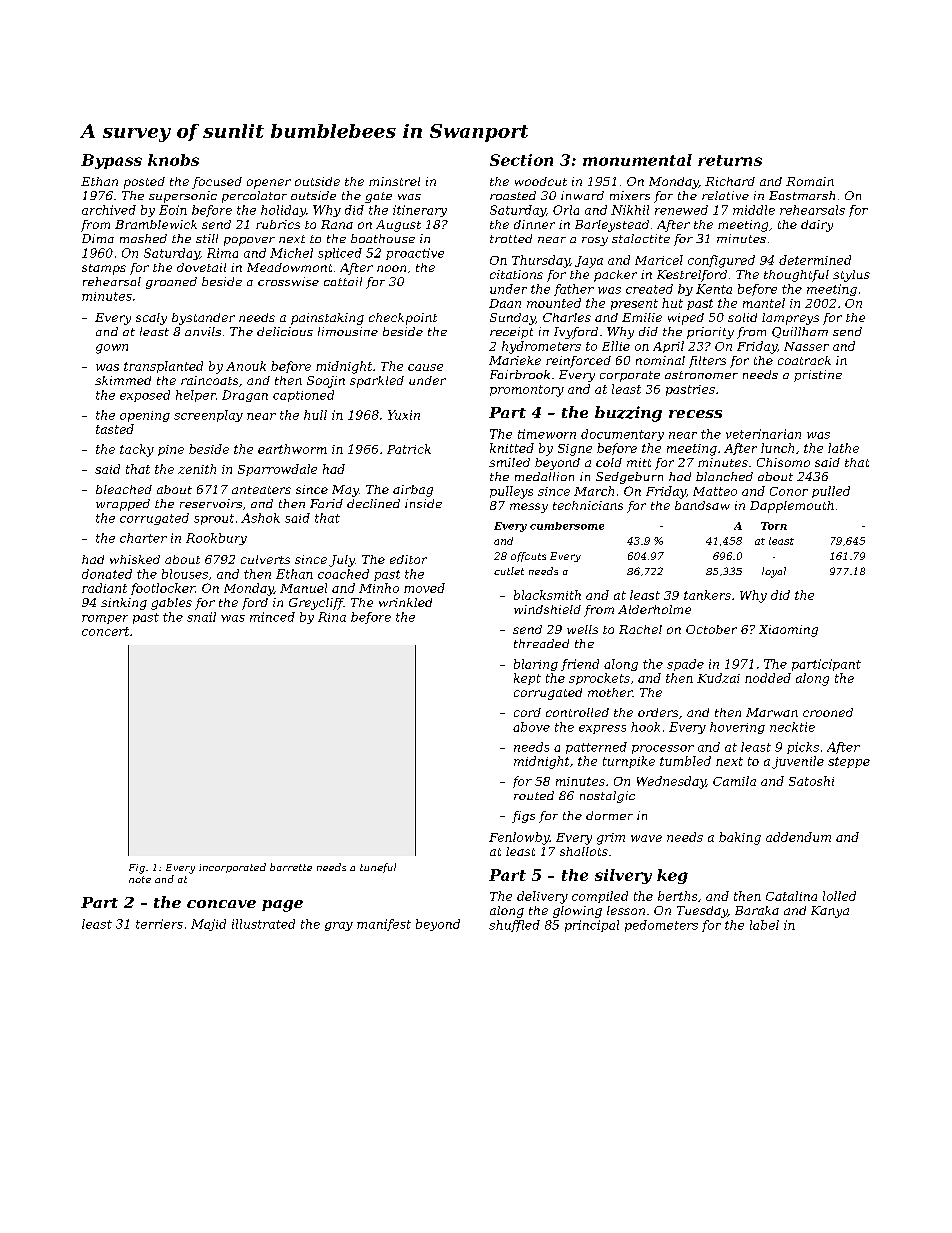 Image resolution: width=952 pixels, height=1233 pixels. Describe the element at coordinates (159, 924) in the screenshot. I see `terriers` at that location.
